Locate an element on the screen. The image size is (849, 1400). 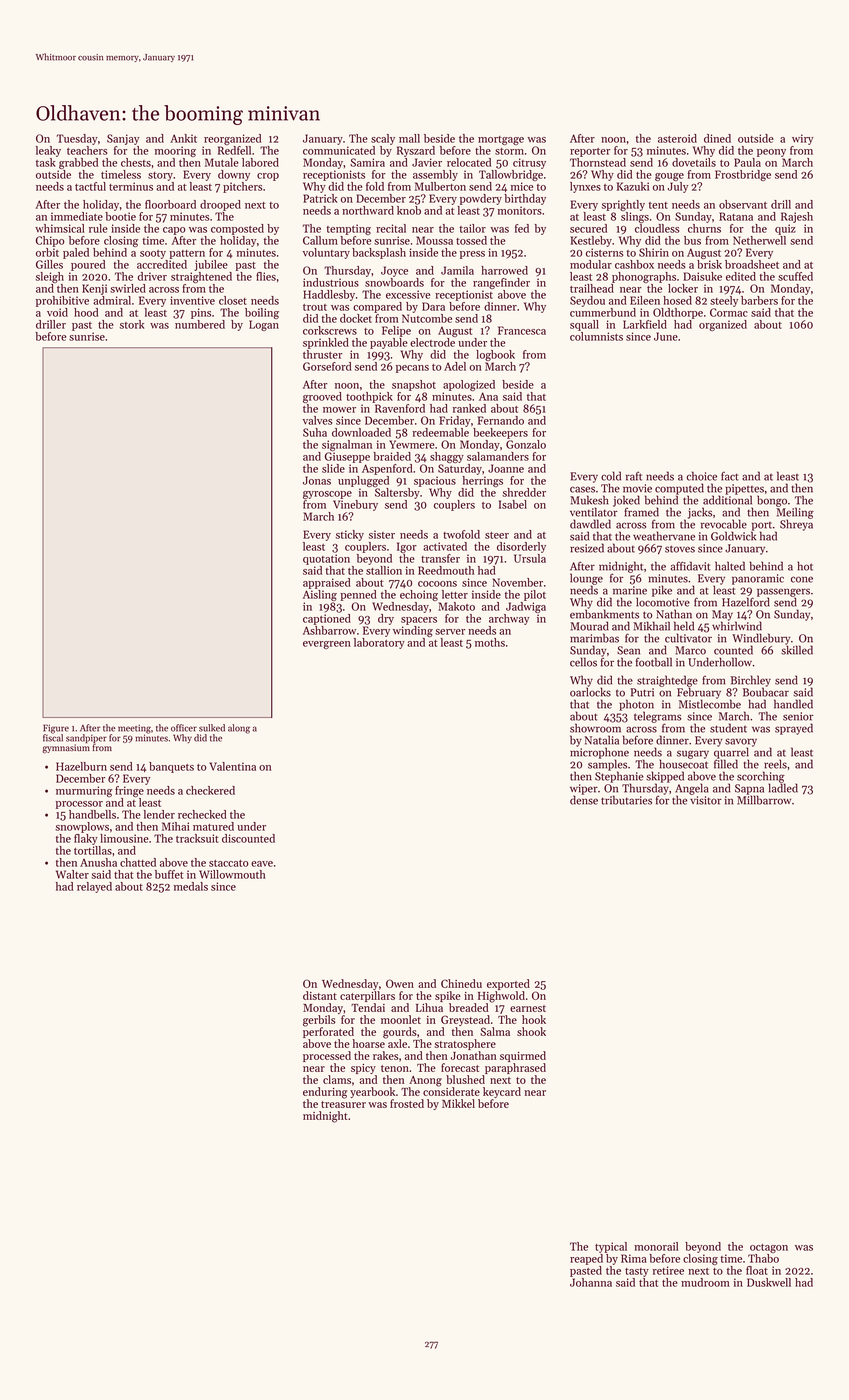
checkered is located at coordinates (210, 790).
